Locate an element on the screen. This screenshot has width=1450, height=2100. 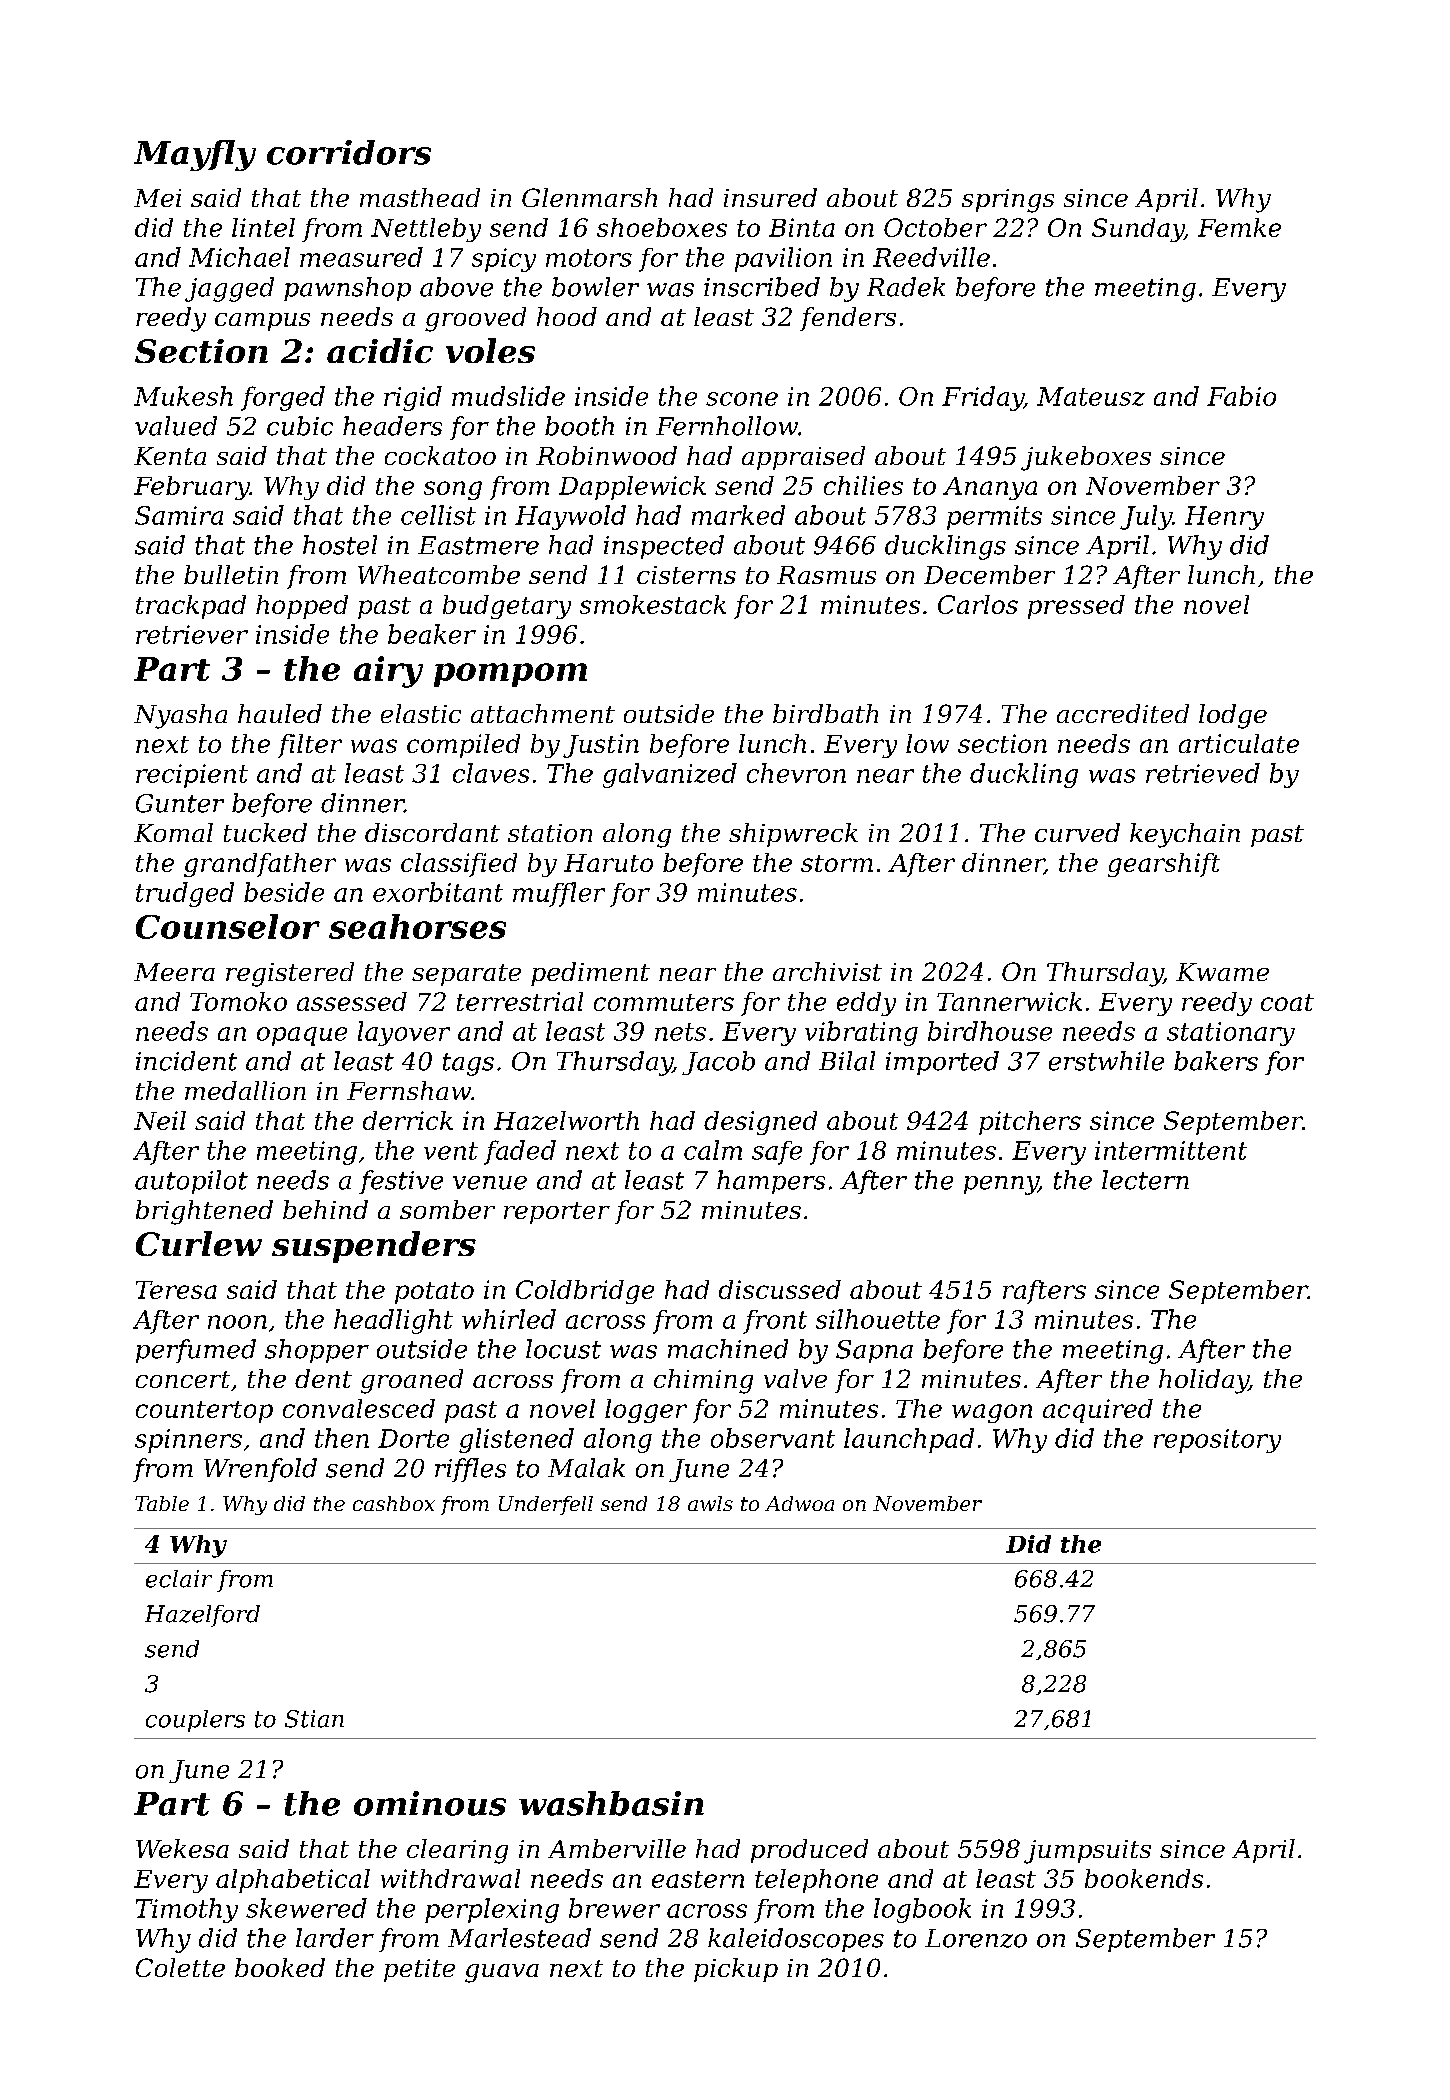
Kwame is located at coordinates (1222, 972).
